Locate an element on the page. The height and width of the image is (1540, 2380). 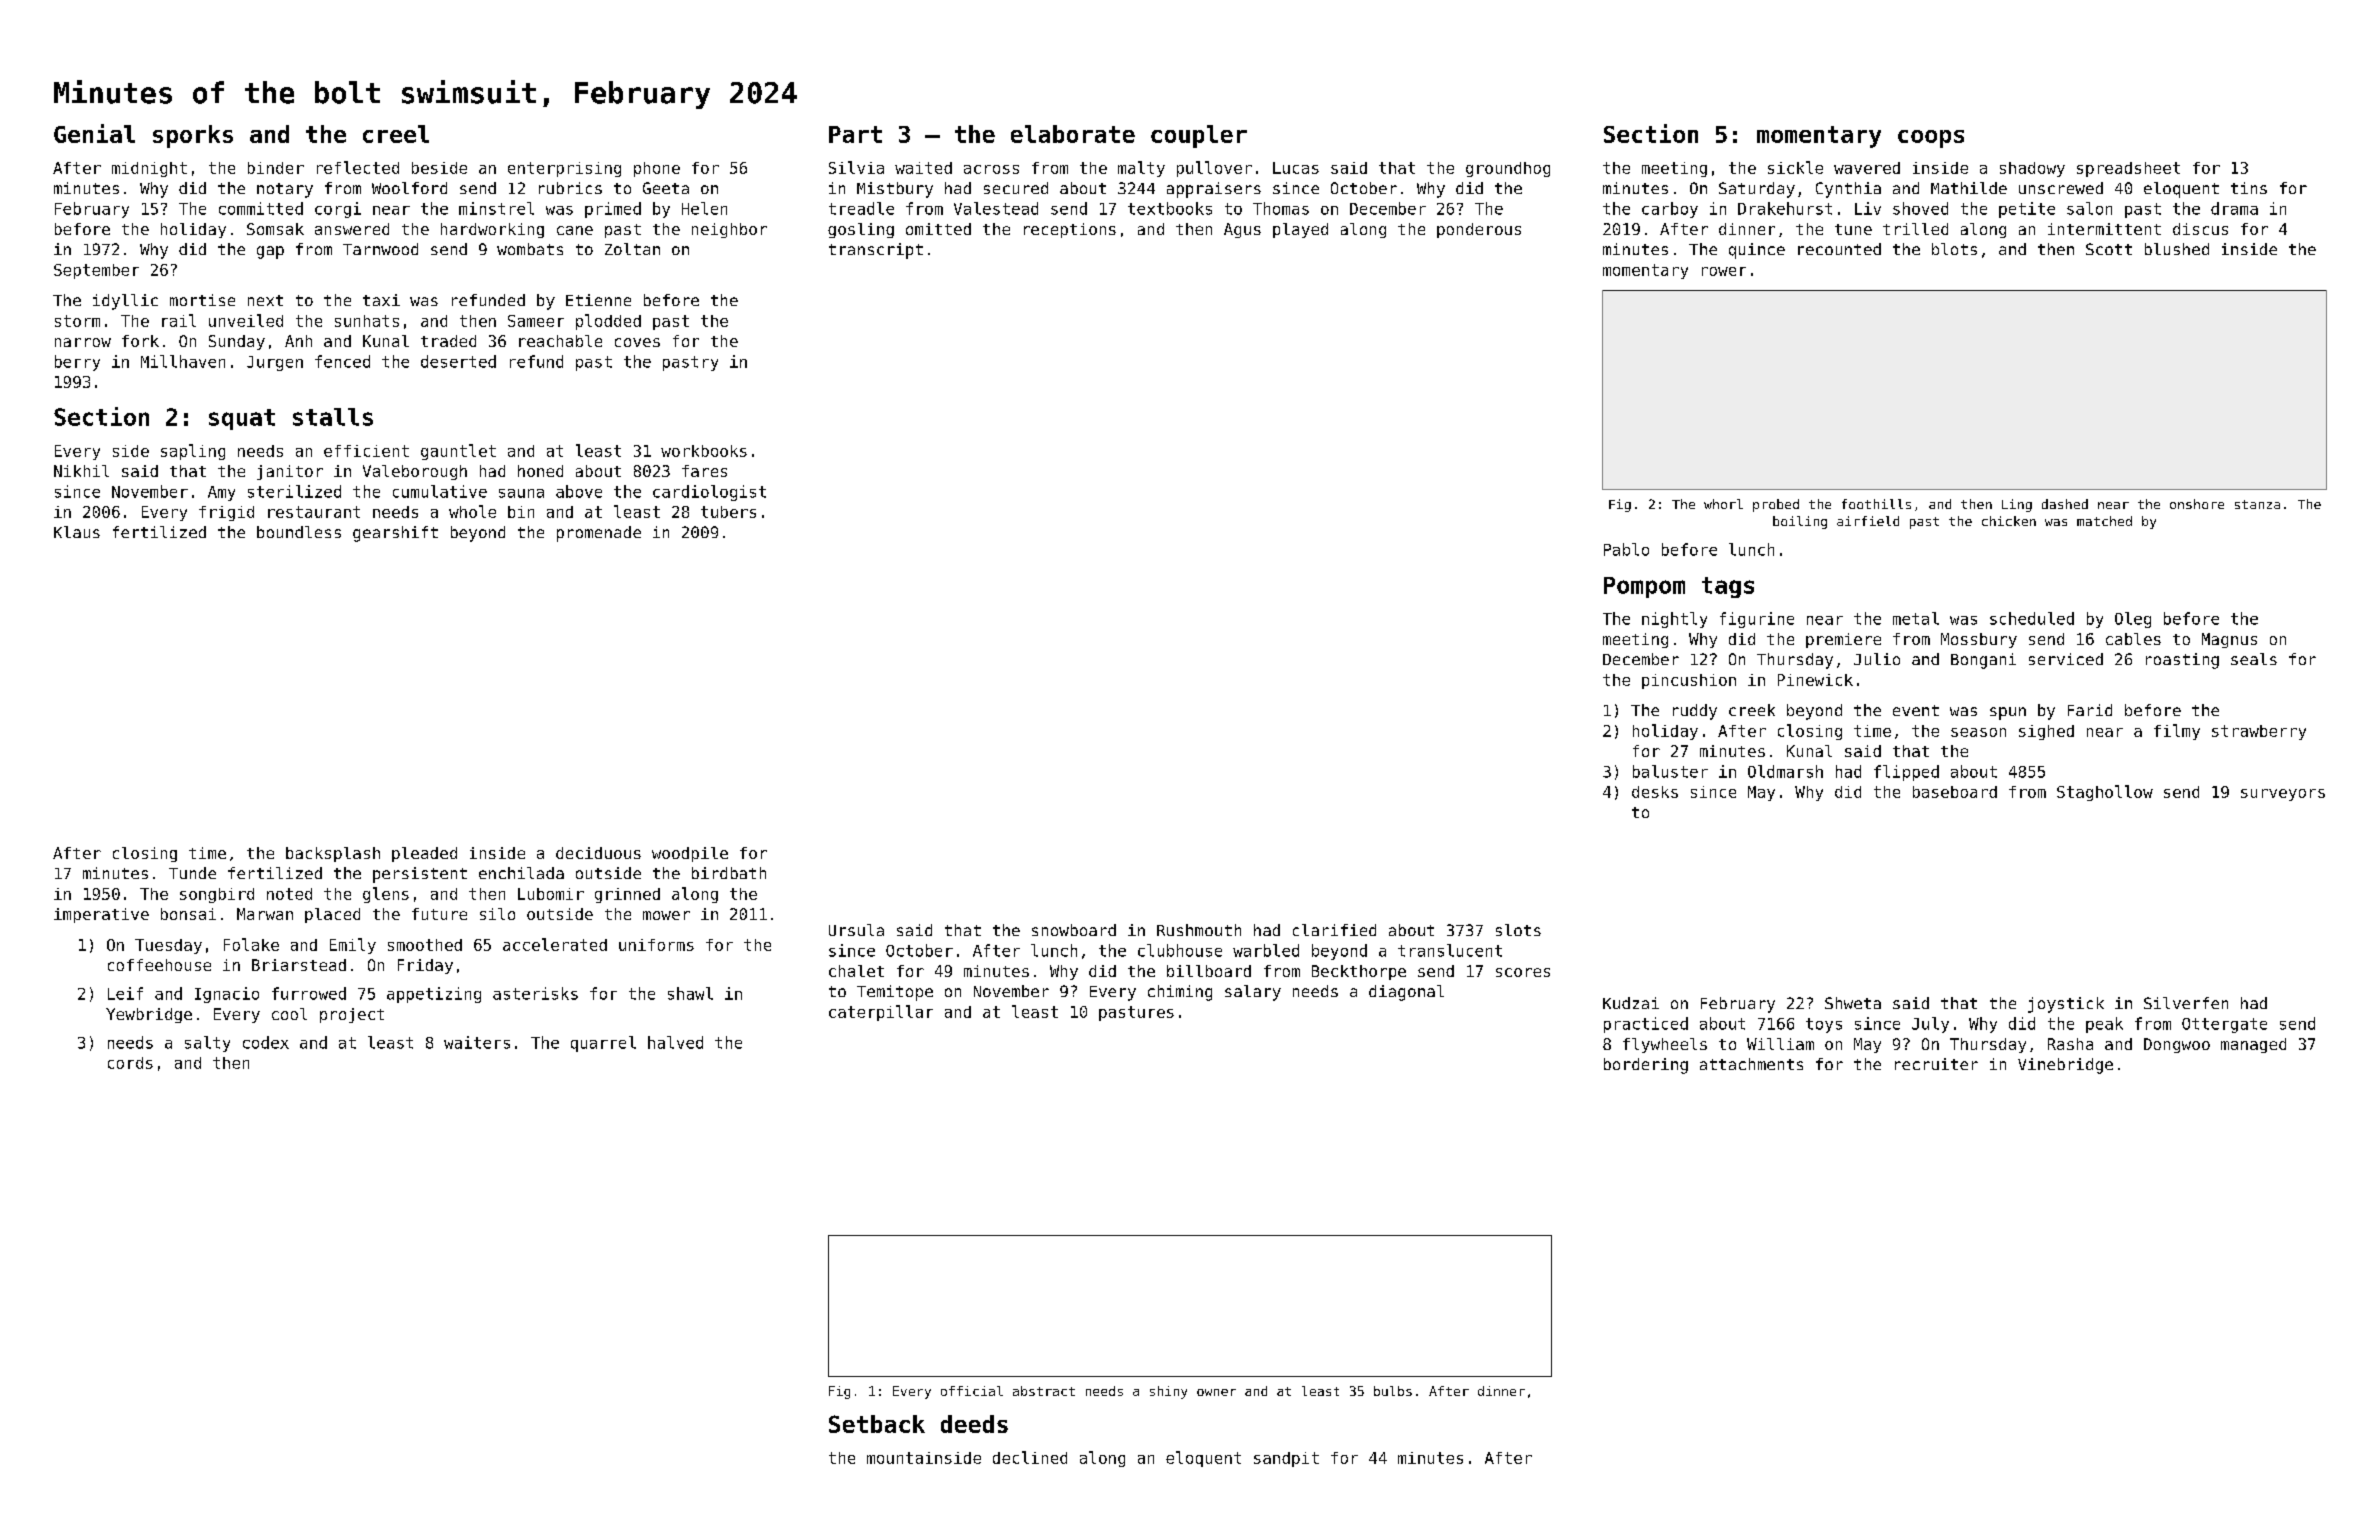
deciduous is located at coordinates (598, 853).
